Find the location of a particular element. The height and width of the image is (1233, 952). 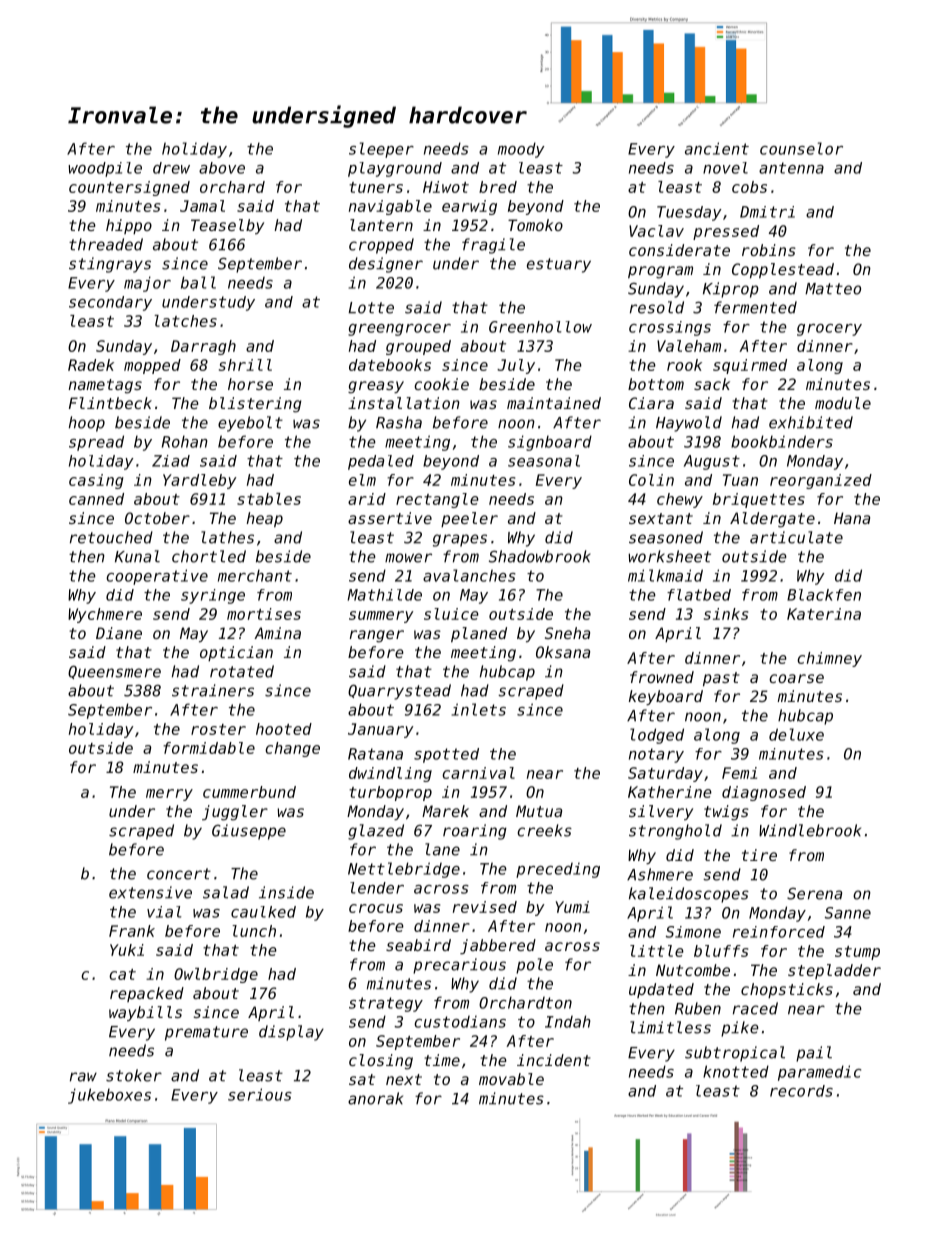

secondary is located at coordinates (110, 303).
